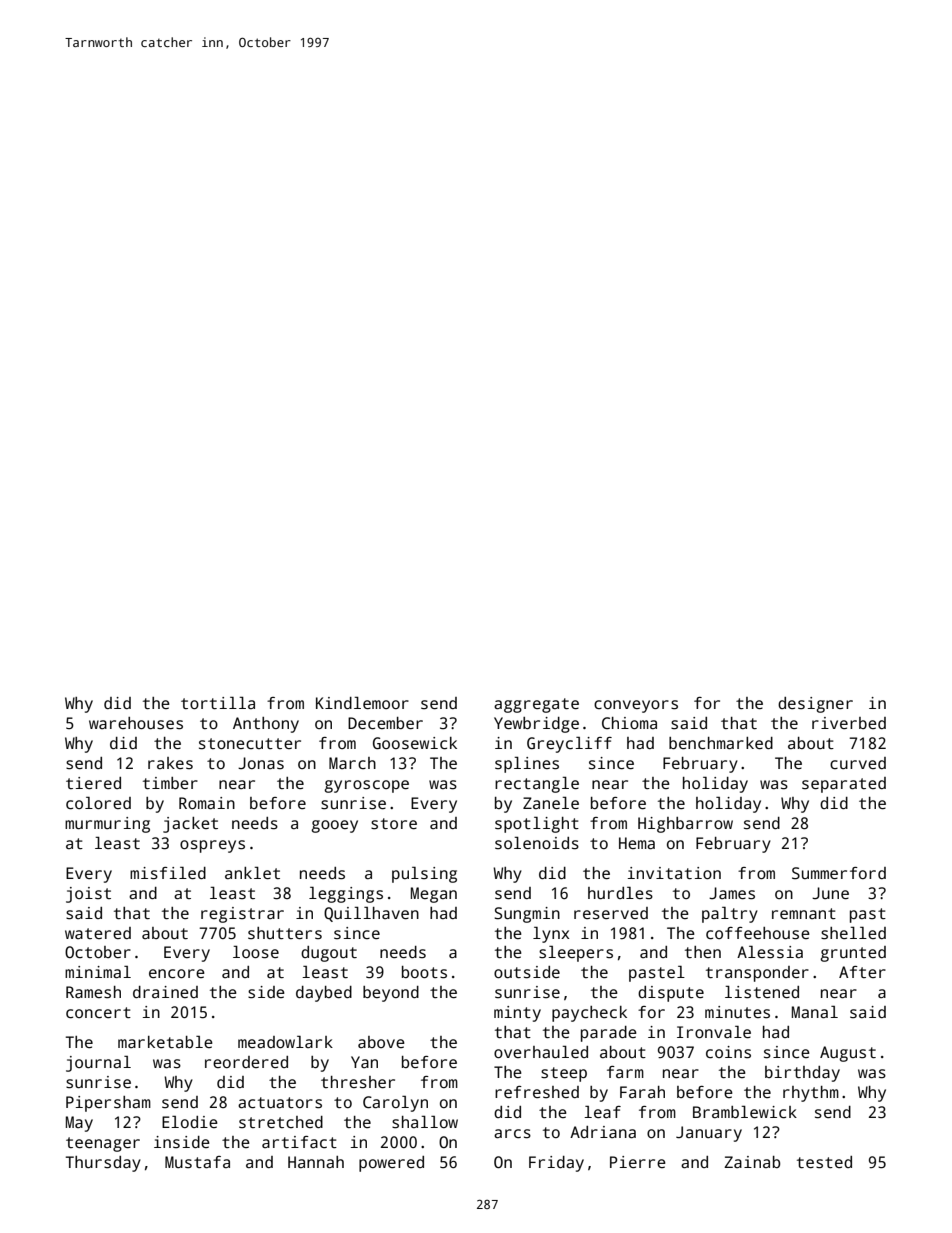 The image size is (952, 1233). What do you see at coordinates (537, 824) in the screenshot?
I see `spotlight` at bounding box center [537, 824].
